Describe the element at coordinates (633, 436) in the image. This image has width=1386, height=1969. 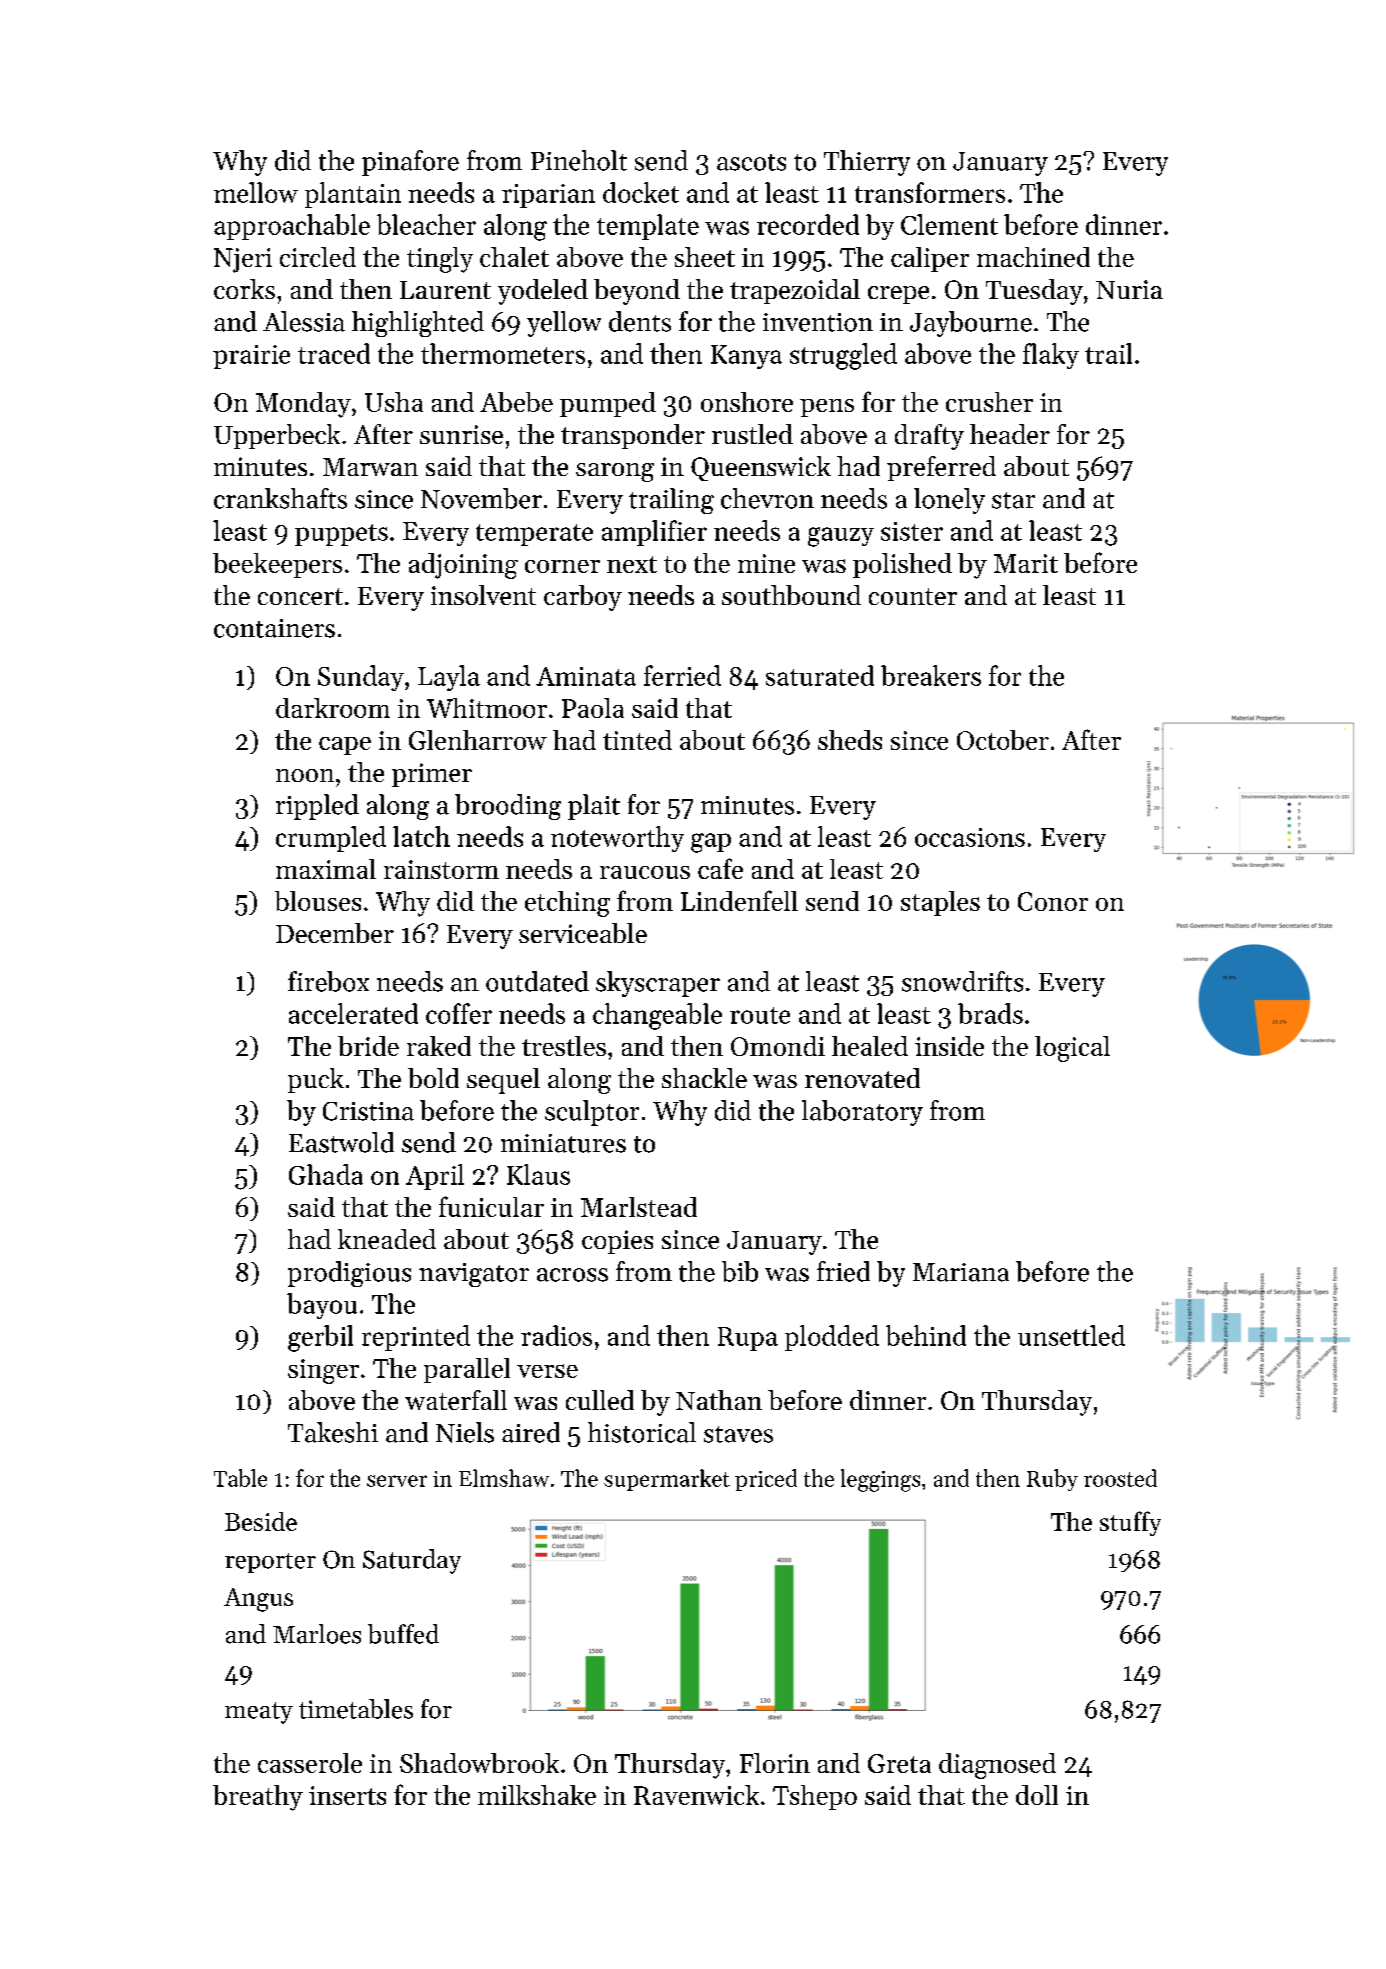
I see `transponder` at that location.
